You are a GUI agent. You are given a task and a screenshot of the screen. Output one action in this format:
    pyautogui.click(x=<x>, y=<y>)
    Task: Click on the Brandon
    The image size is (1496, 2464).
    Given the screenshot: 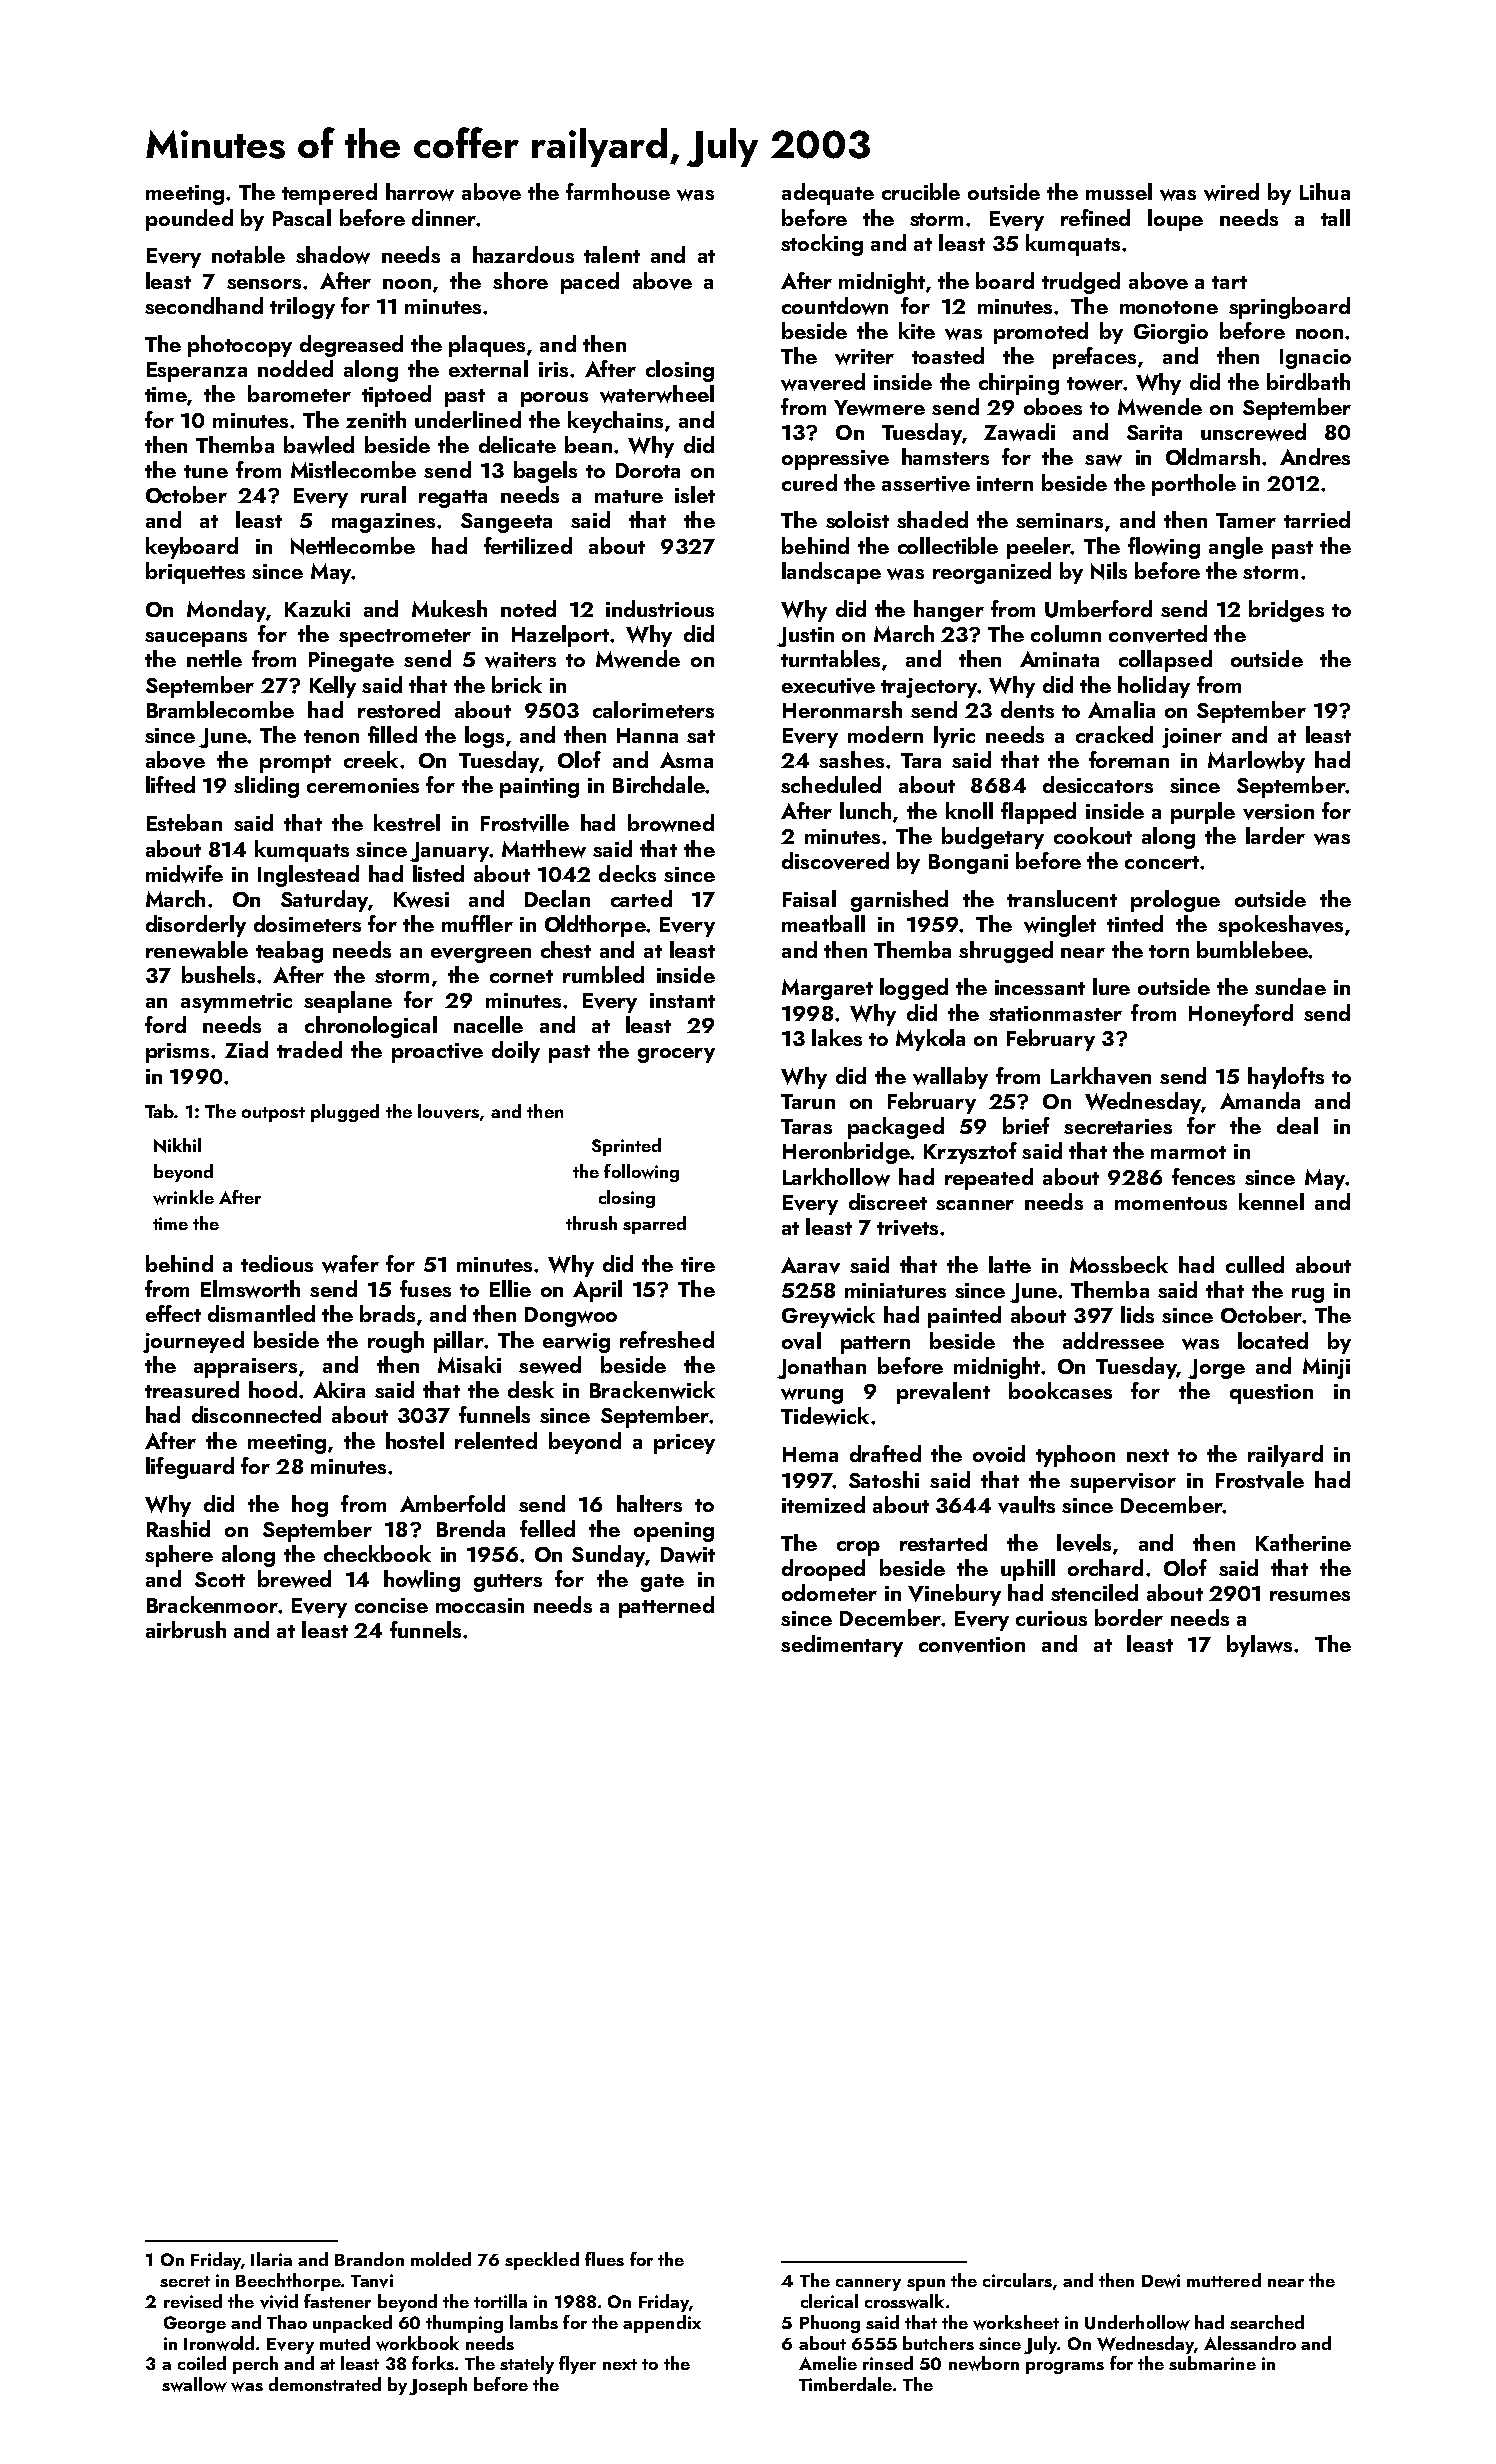 What is the action you would take?
    pyautogui.click(x=369, y=2259)
